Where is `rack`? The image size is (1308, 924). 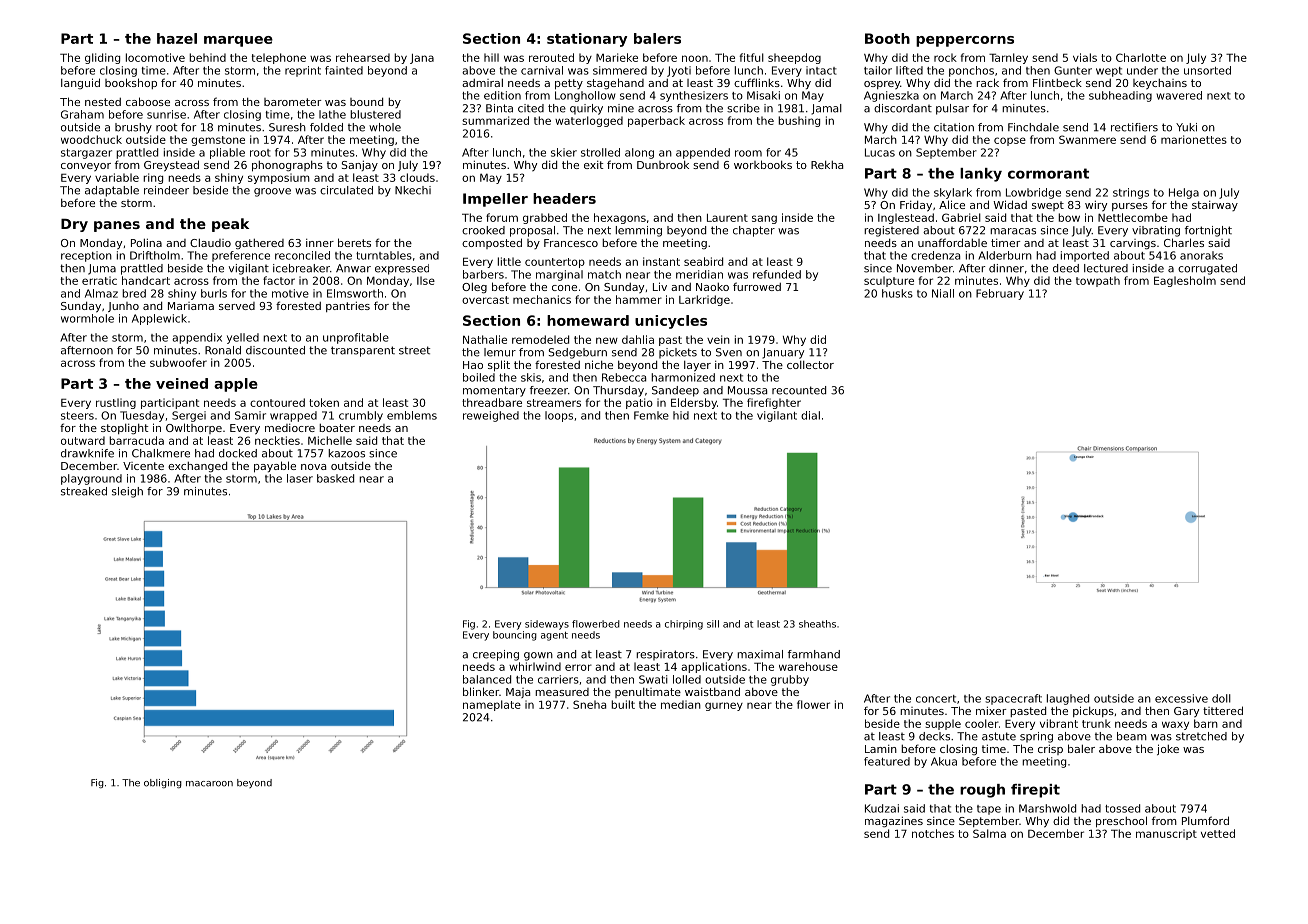
rack is located at coordinates (987, 82).
